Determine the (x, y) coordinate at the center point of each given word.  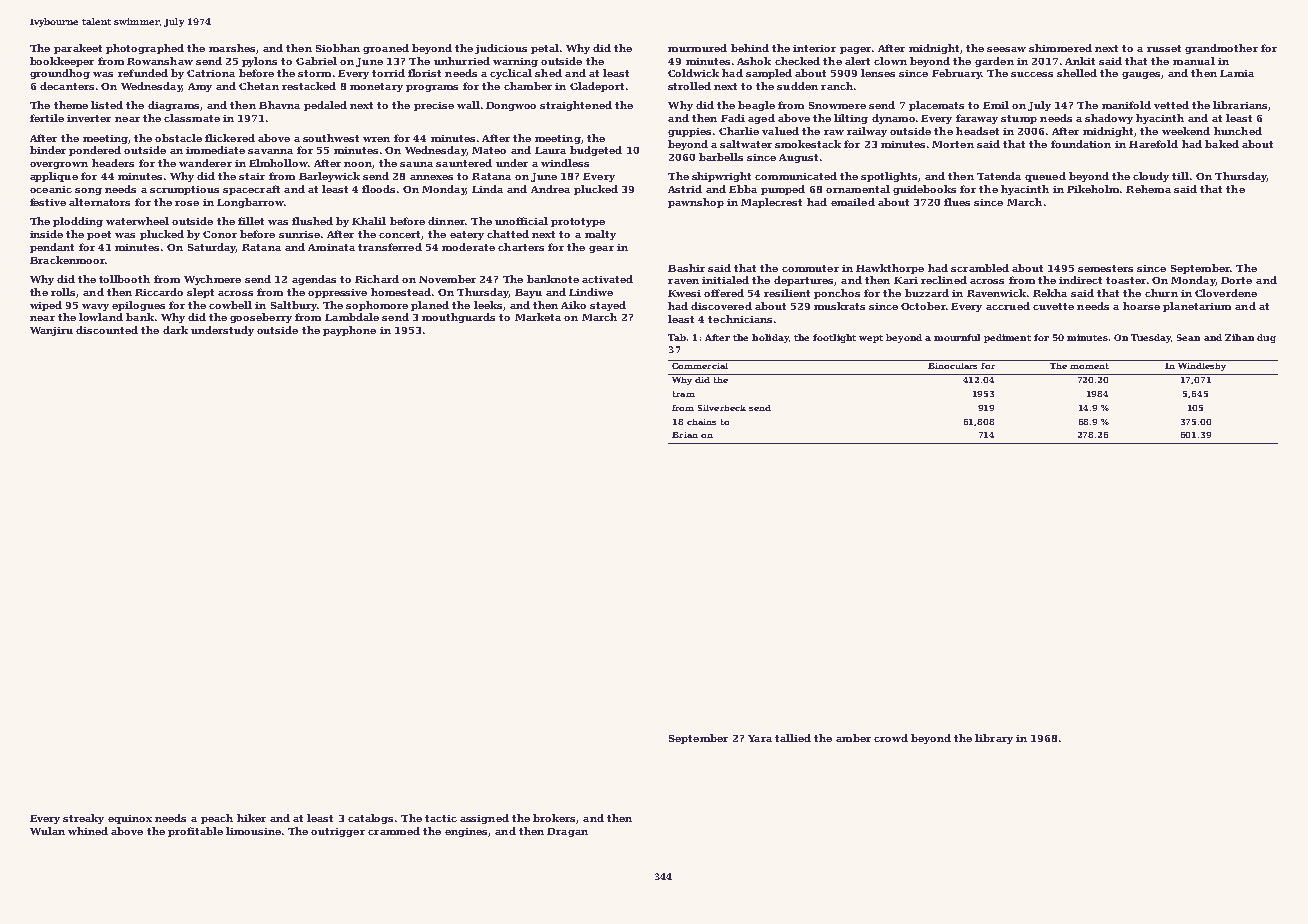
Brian (685, 435)
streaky (83, 819)
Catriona (211, 73)
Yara (760, 738)
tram (684, 394)
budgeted (596, 151)
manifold (1126, 105)
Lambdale (352, 317)
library (994, 739)
